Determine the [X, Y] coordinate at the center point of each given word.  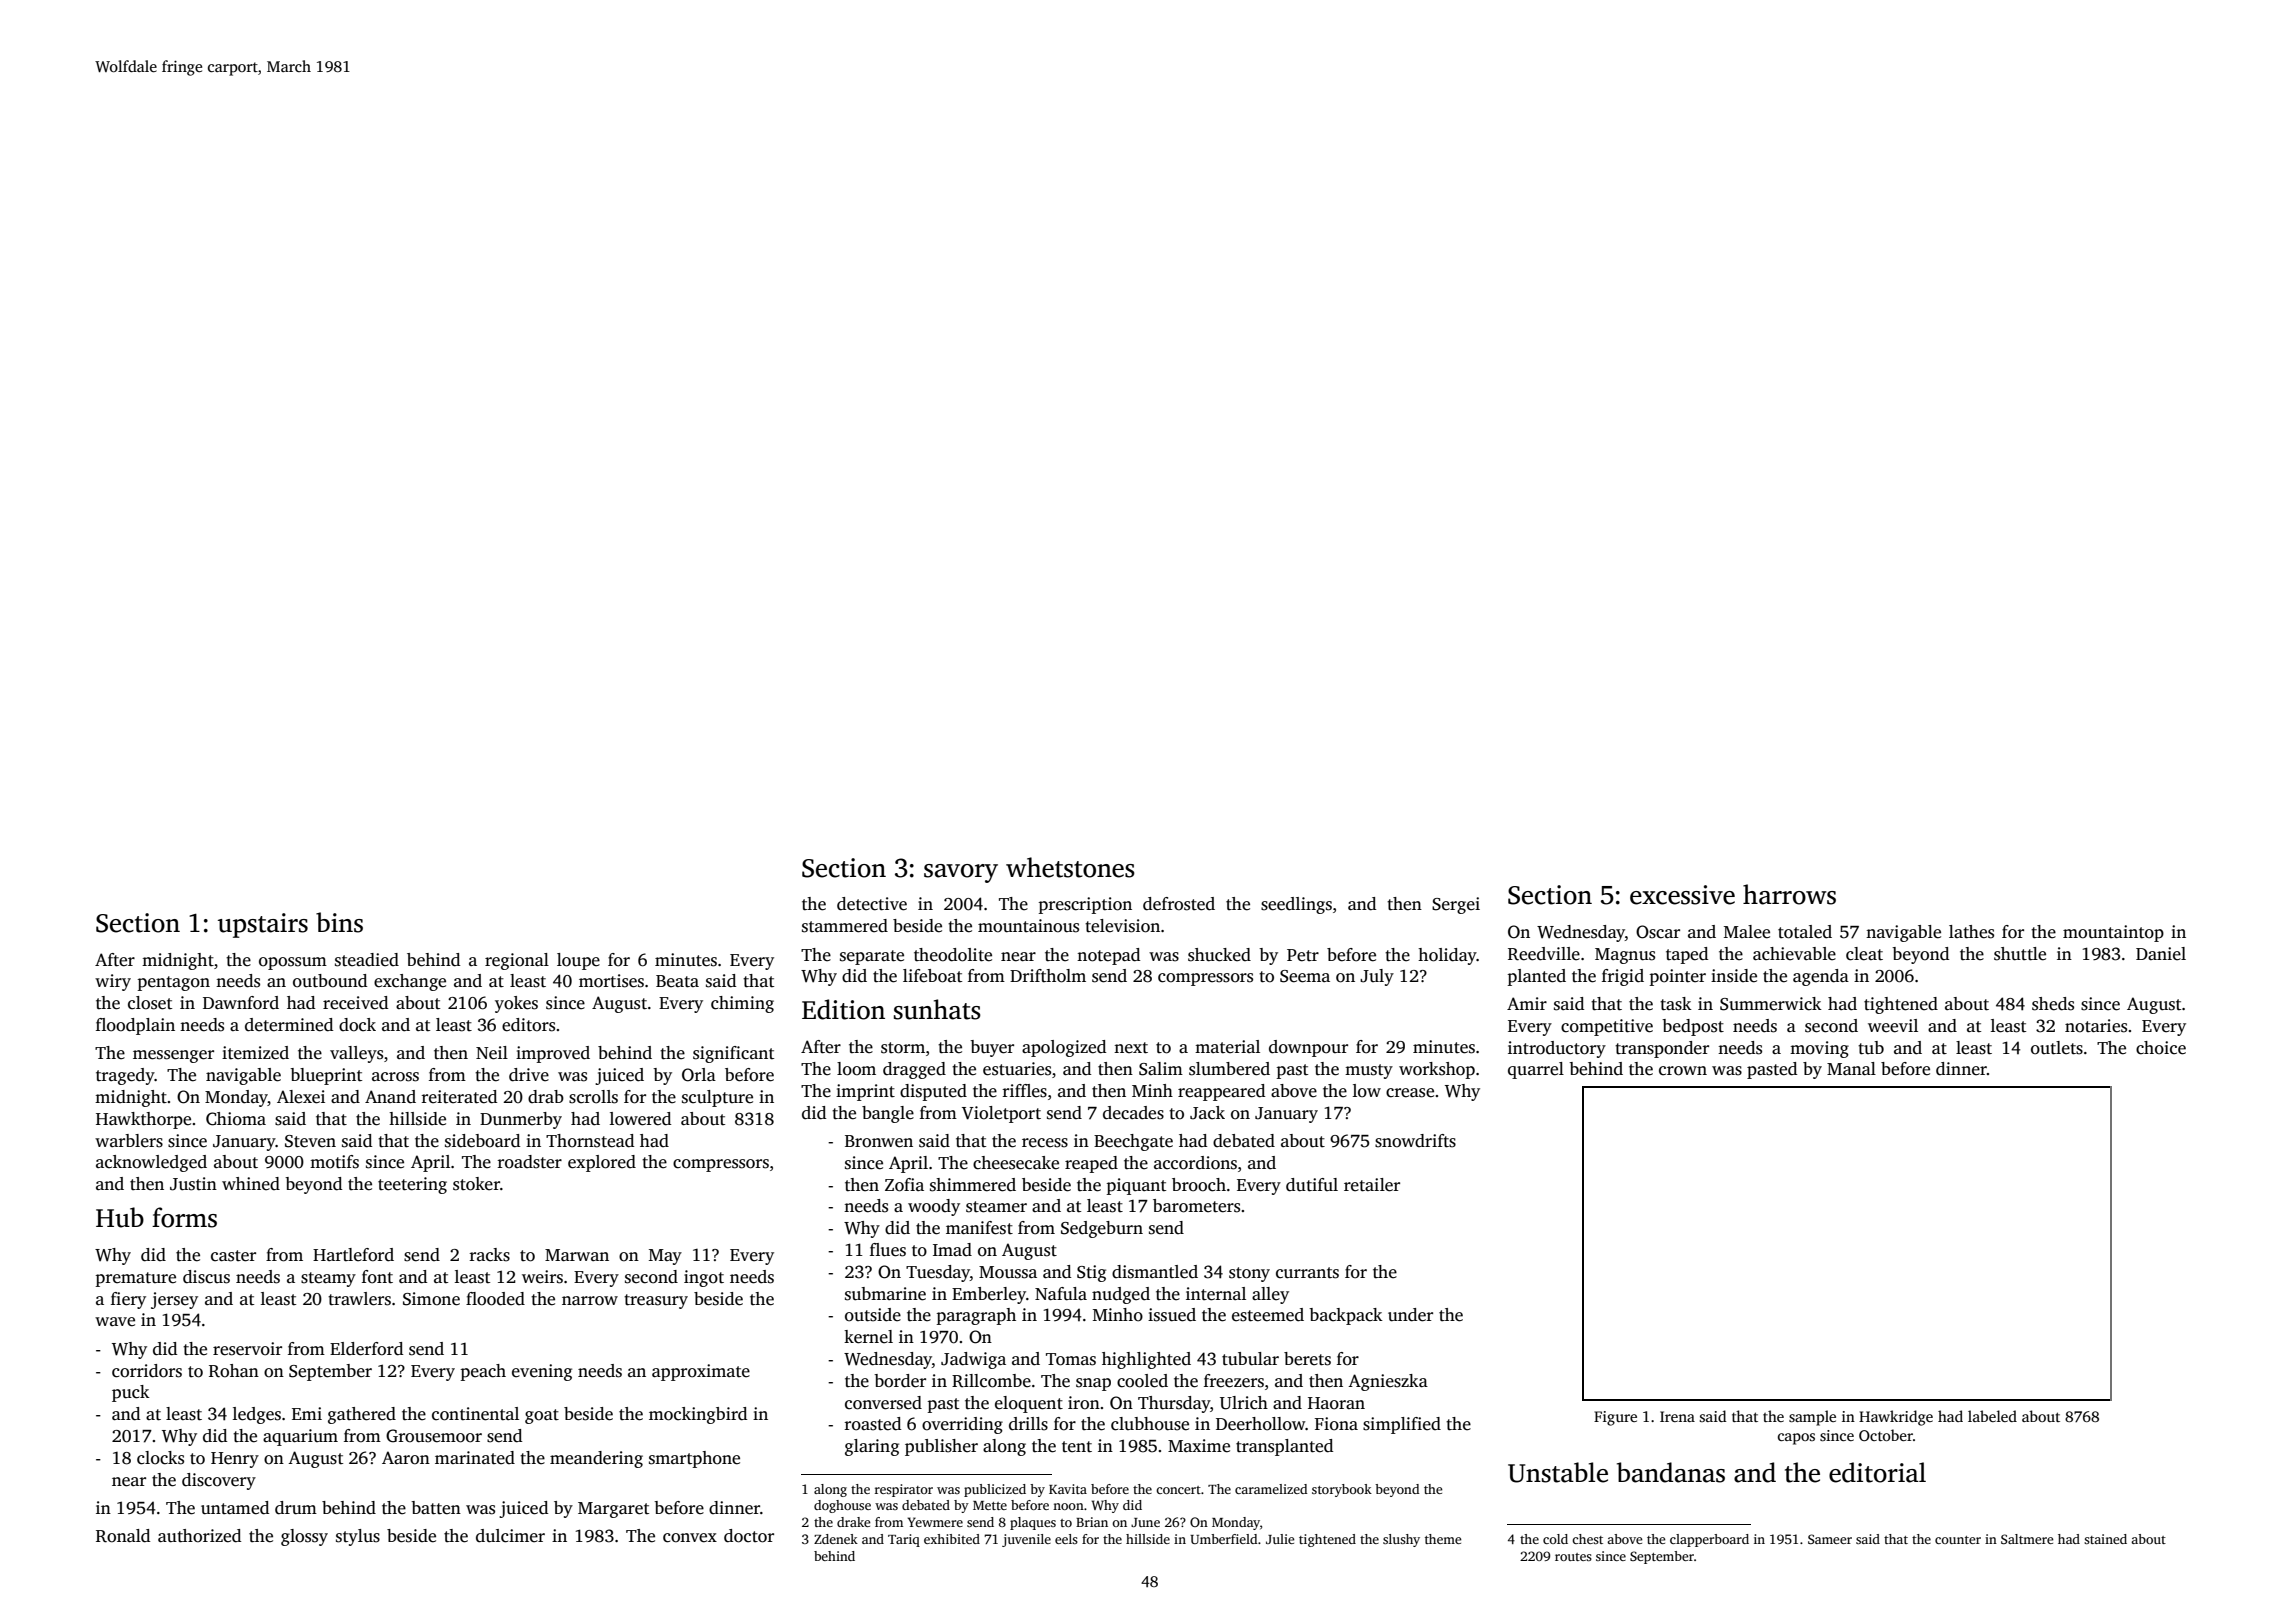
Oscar [1658, 932]
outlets [2057, 1048]
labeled [1992, 1416]
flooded [495, 1299]
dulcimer [510, 1536]
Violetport [1001, 1114]
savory [961, 873]
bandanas [1671, 1472]
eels [1066, 1539]
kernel [868, 1337]
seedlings [1296, 905]
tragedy [125, 1076]
